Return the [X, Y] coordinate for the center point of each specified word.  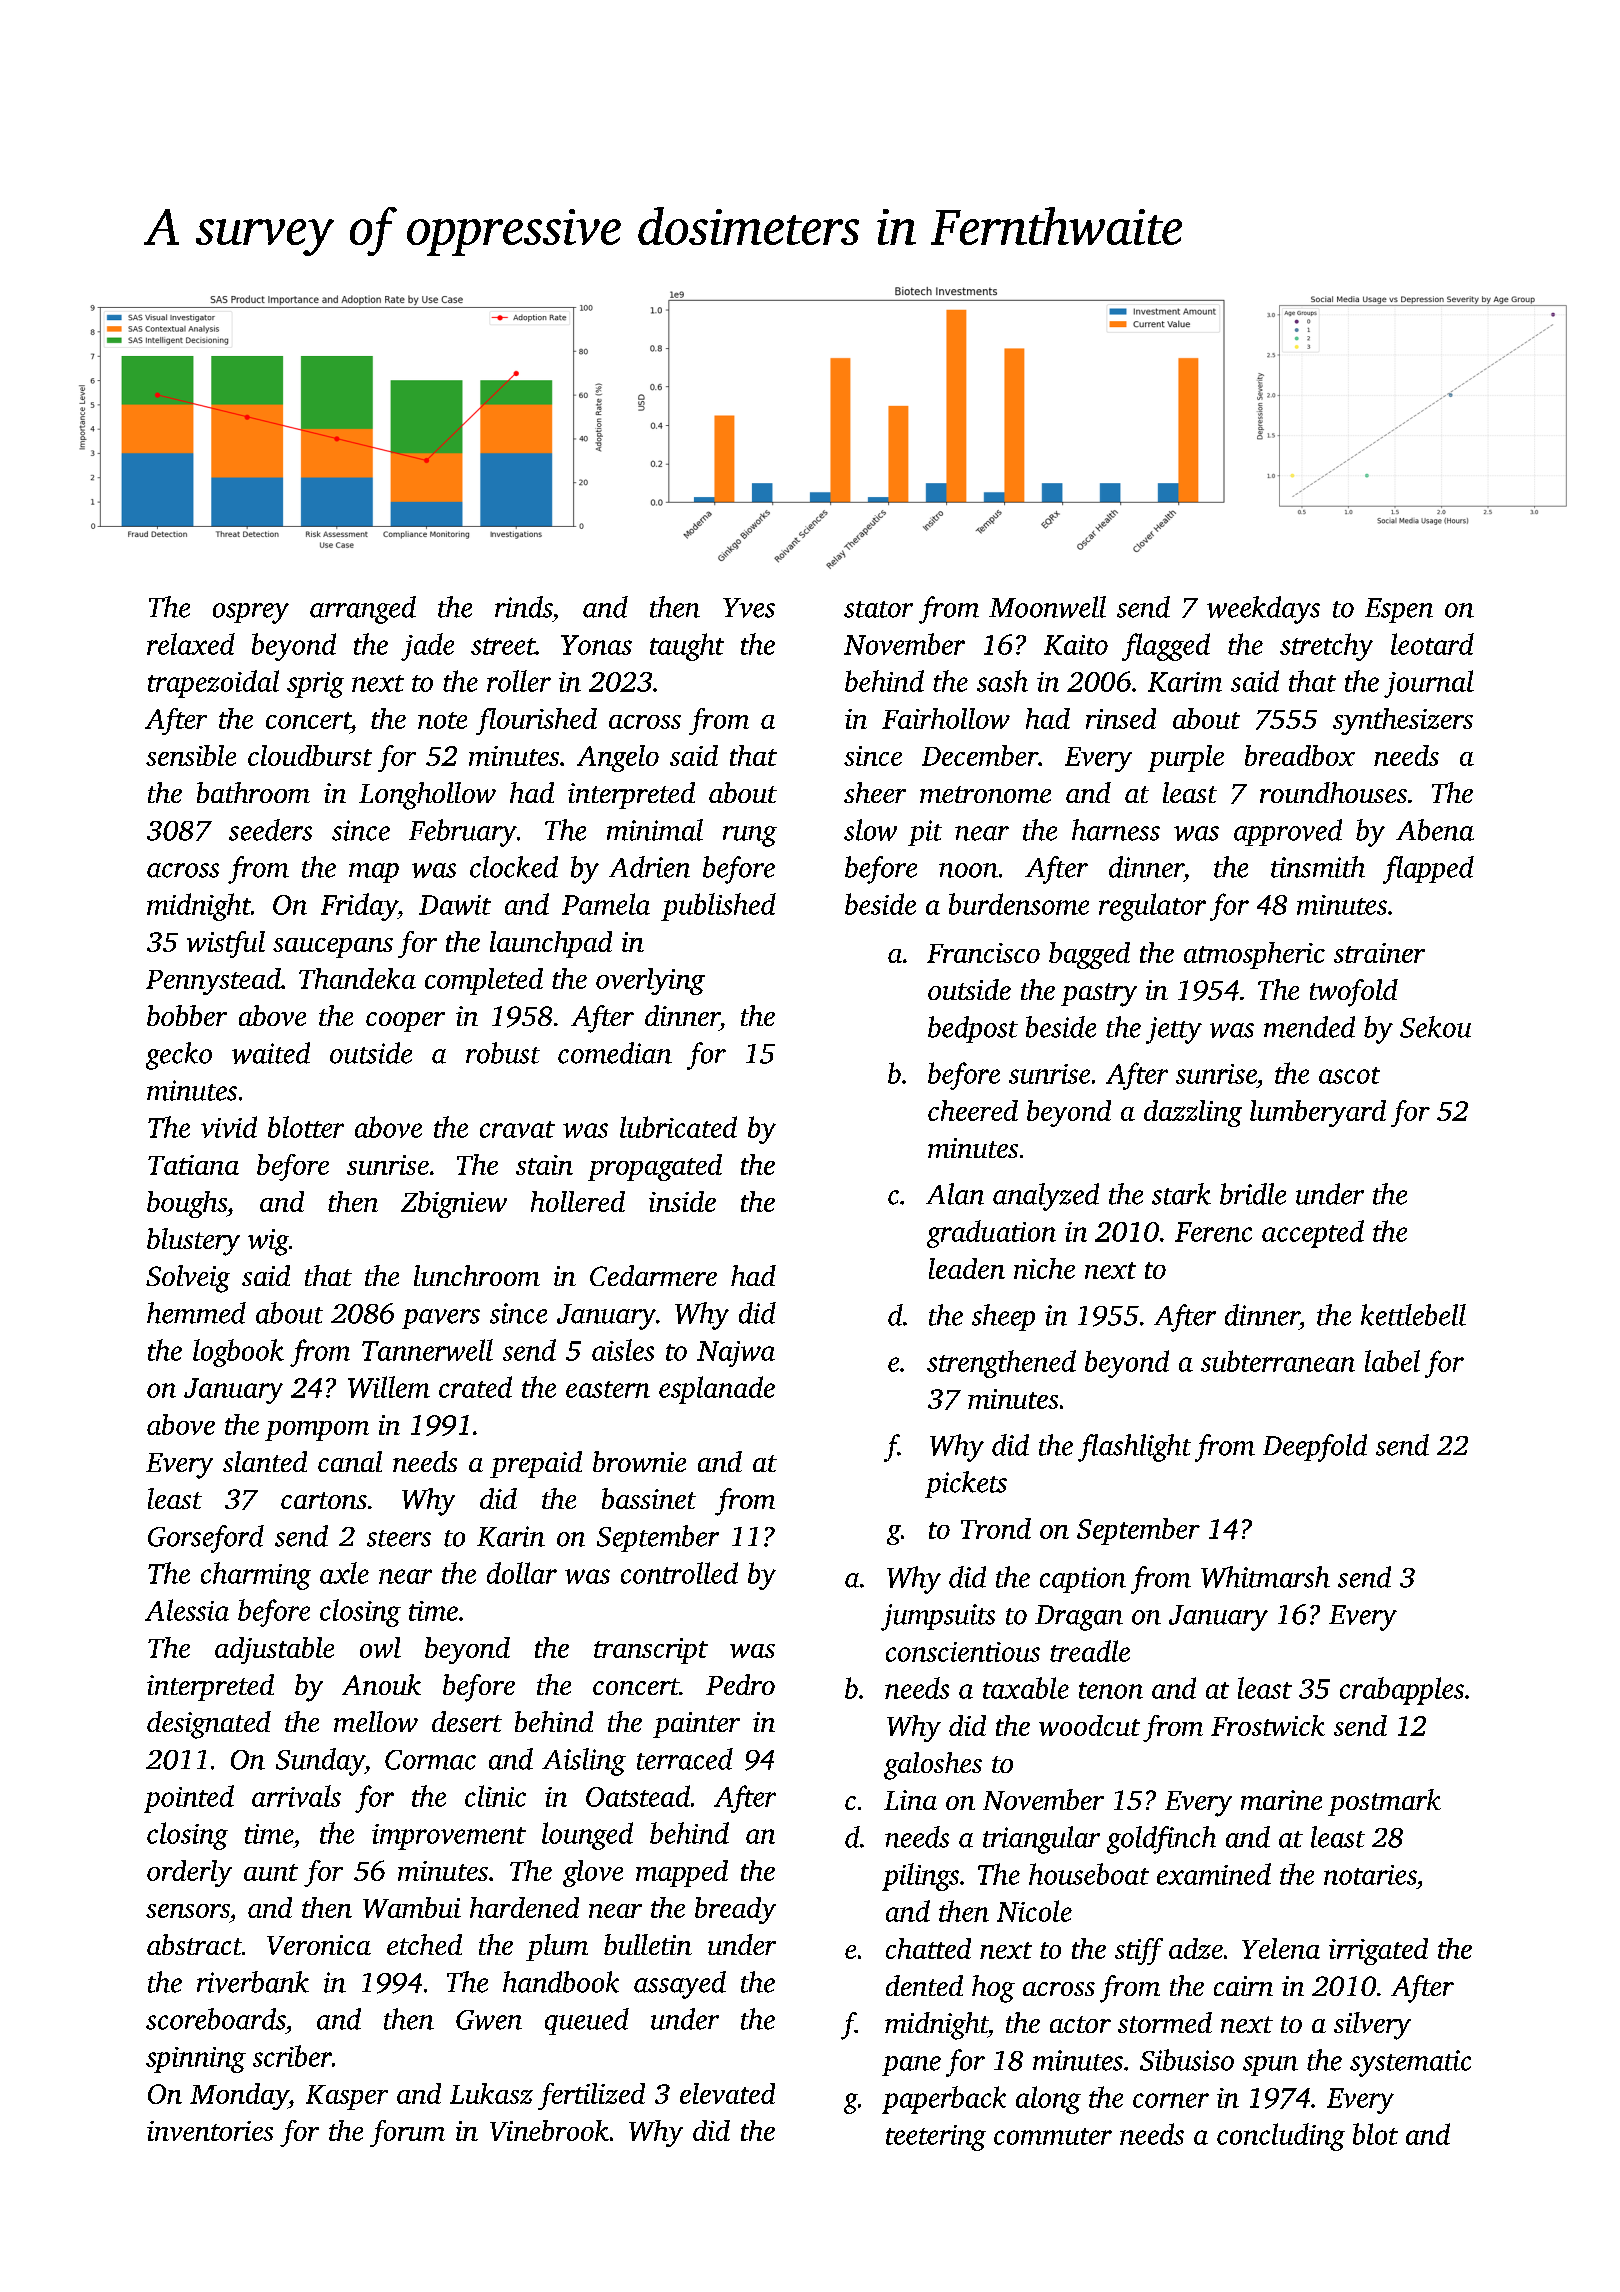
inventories [210, 2131]
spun [1270, 2066]
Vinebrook [549, 2130]
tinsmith [1318, 867]
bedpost [973, 1029]
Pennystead [213, 981]
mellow [376, 1721]
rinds [523, 607]
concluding [1281, 2137]
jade [427, 647]
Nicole [1034, 1911]
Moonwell [1047, 607]
